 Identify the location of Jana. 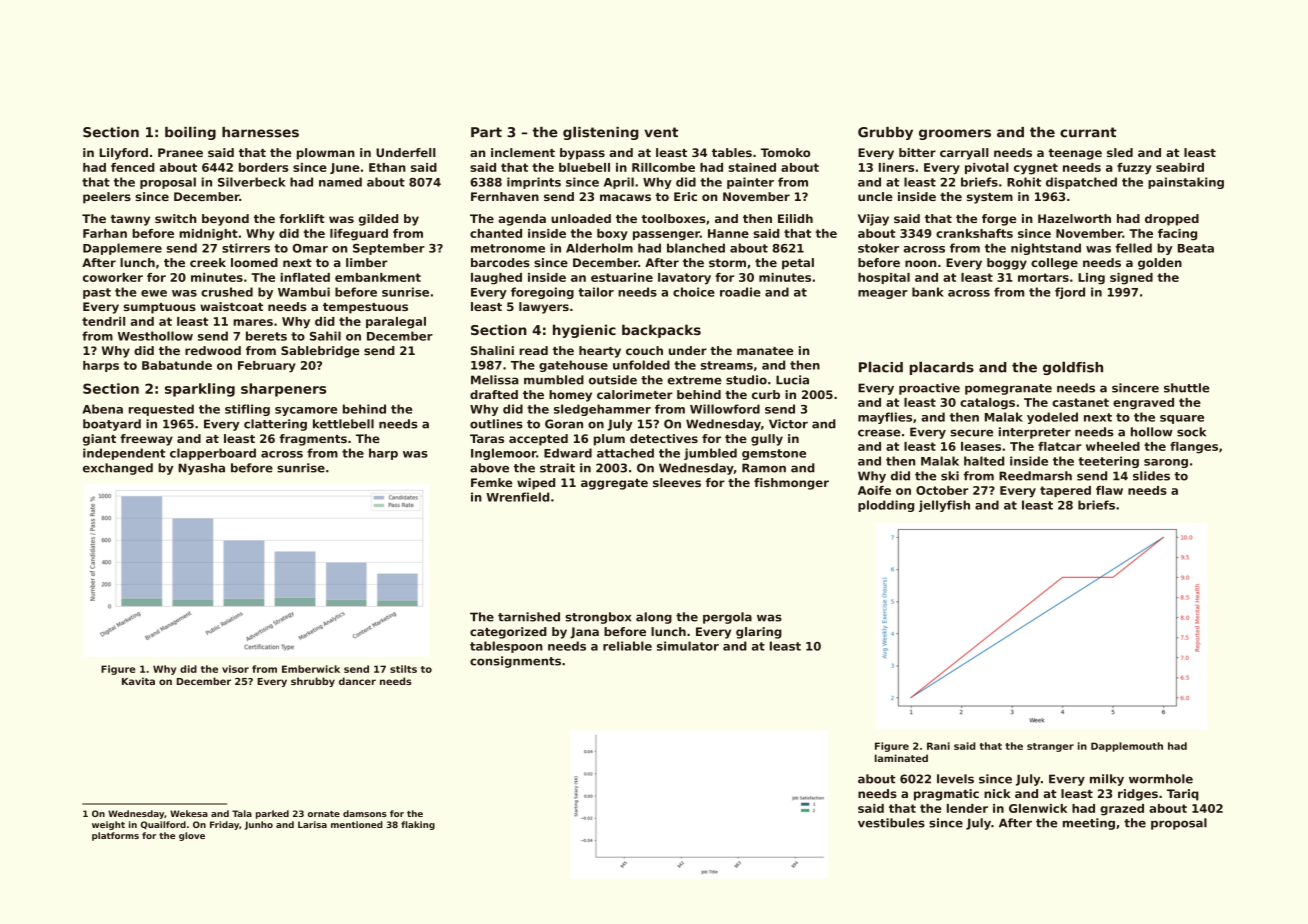
(584, 633).
